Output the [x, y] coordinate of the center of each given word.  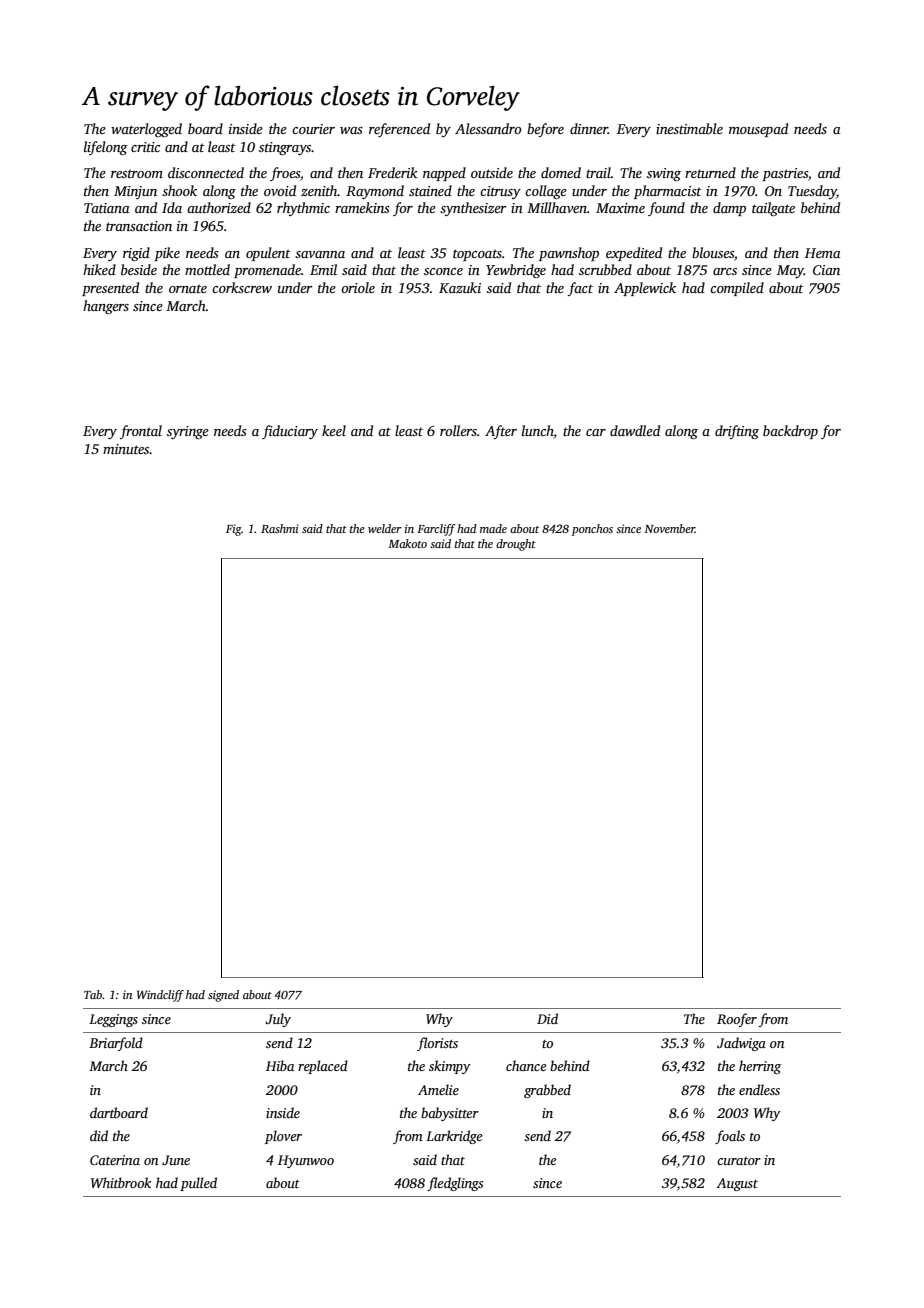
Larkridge [454, 1137]
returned [710, 172]
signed [223, 996]
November [669, 528]
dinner [589, 128]
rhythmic [303, 209]
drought [516, 545]
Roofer [737, 1020]
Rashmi [280, 528]
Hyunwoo [306, 1161]
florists [437, 1044]
